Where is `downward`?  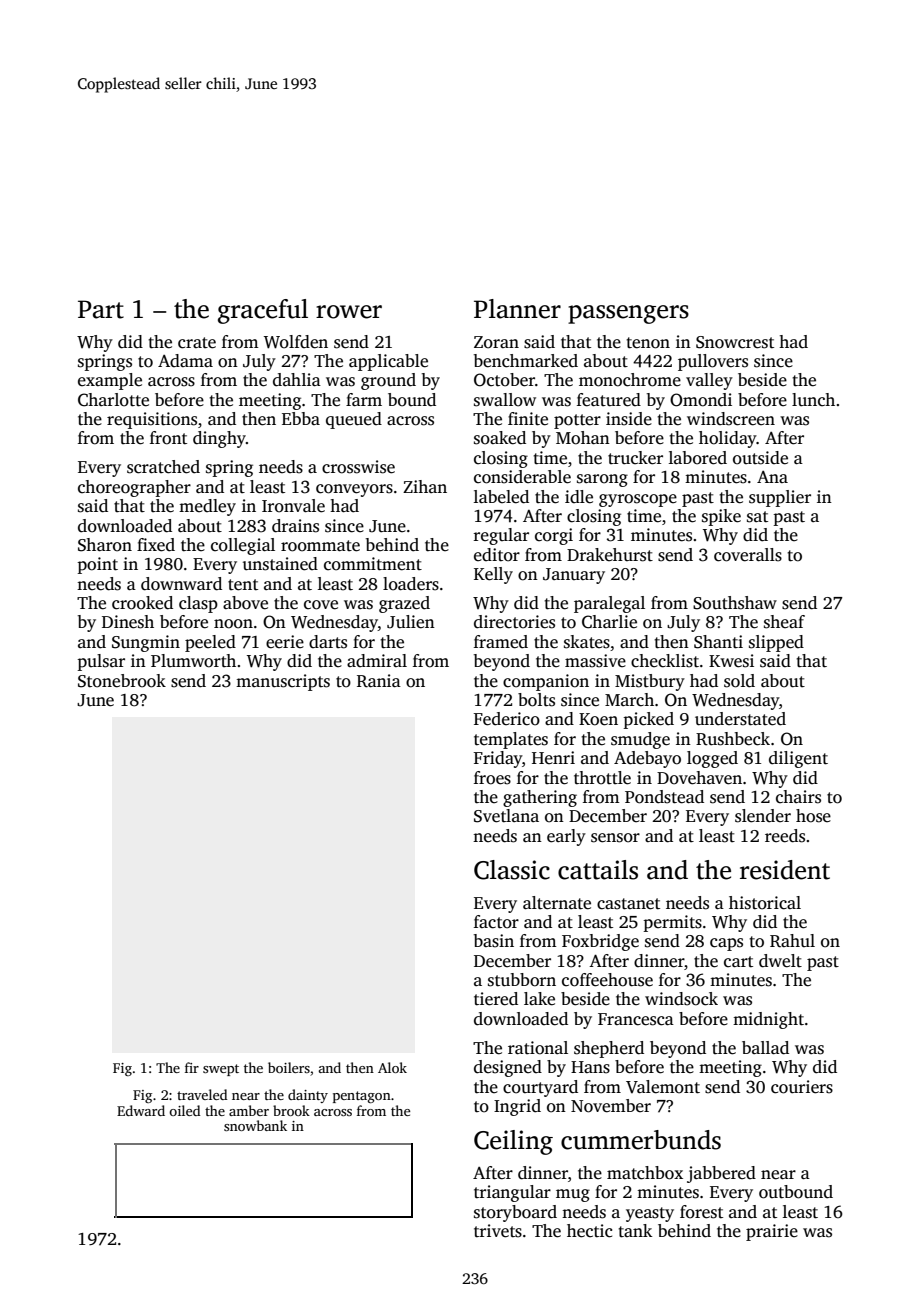 downward is located at coordinates (181, 584).
